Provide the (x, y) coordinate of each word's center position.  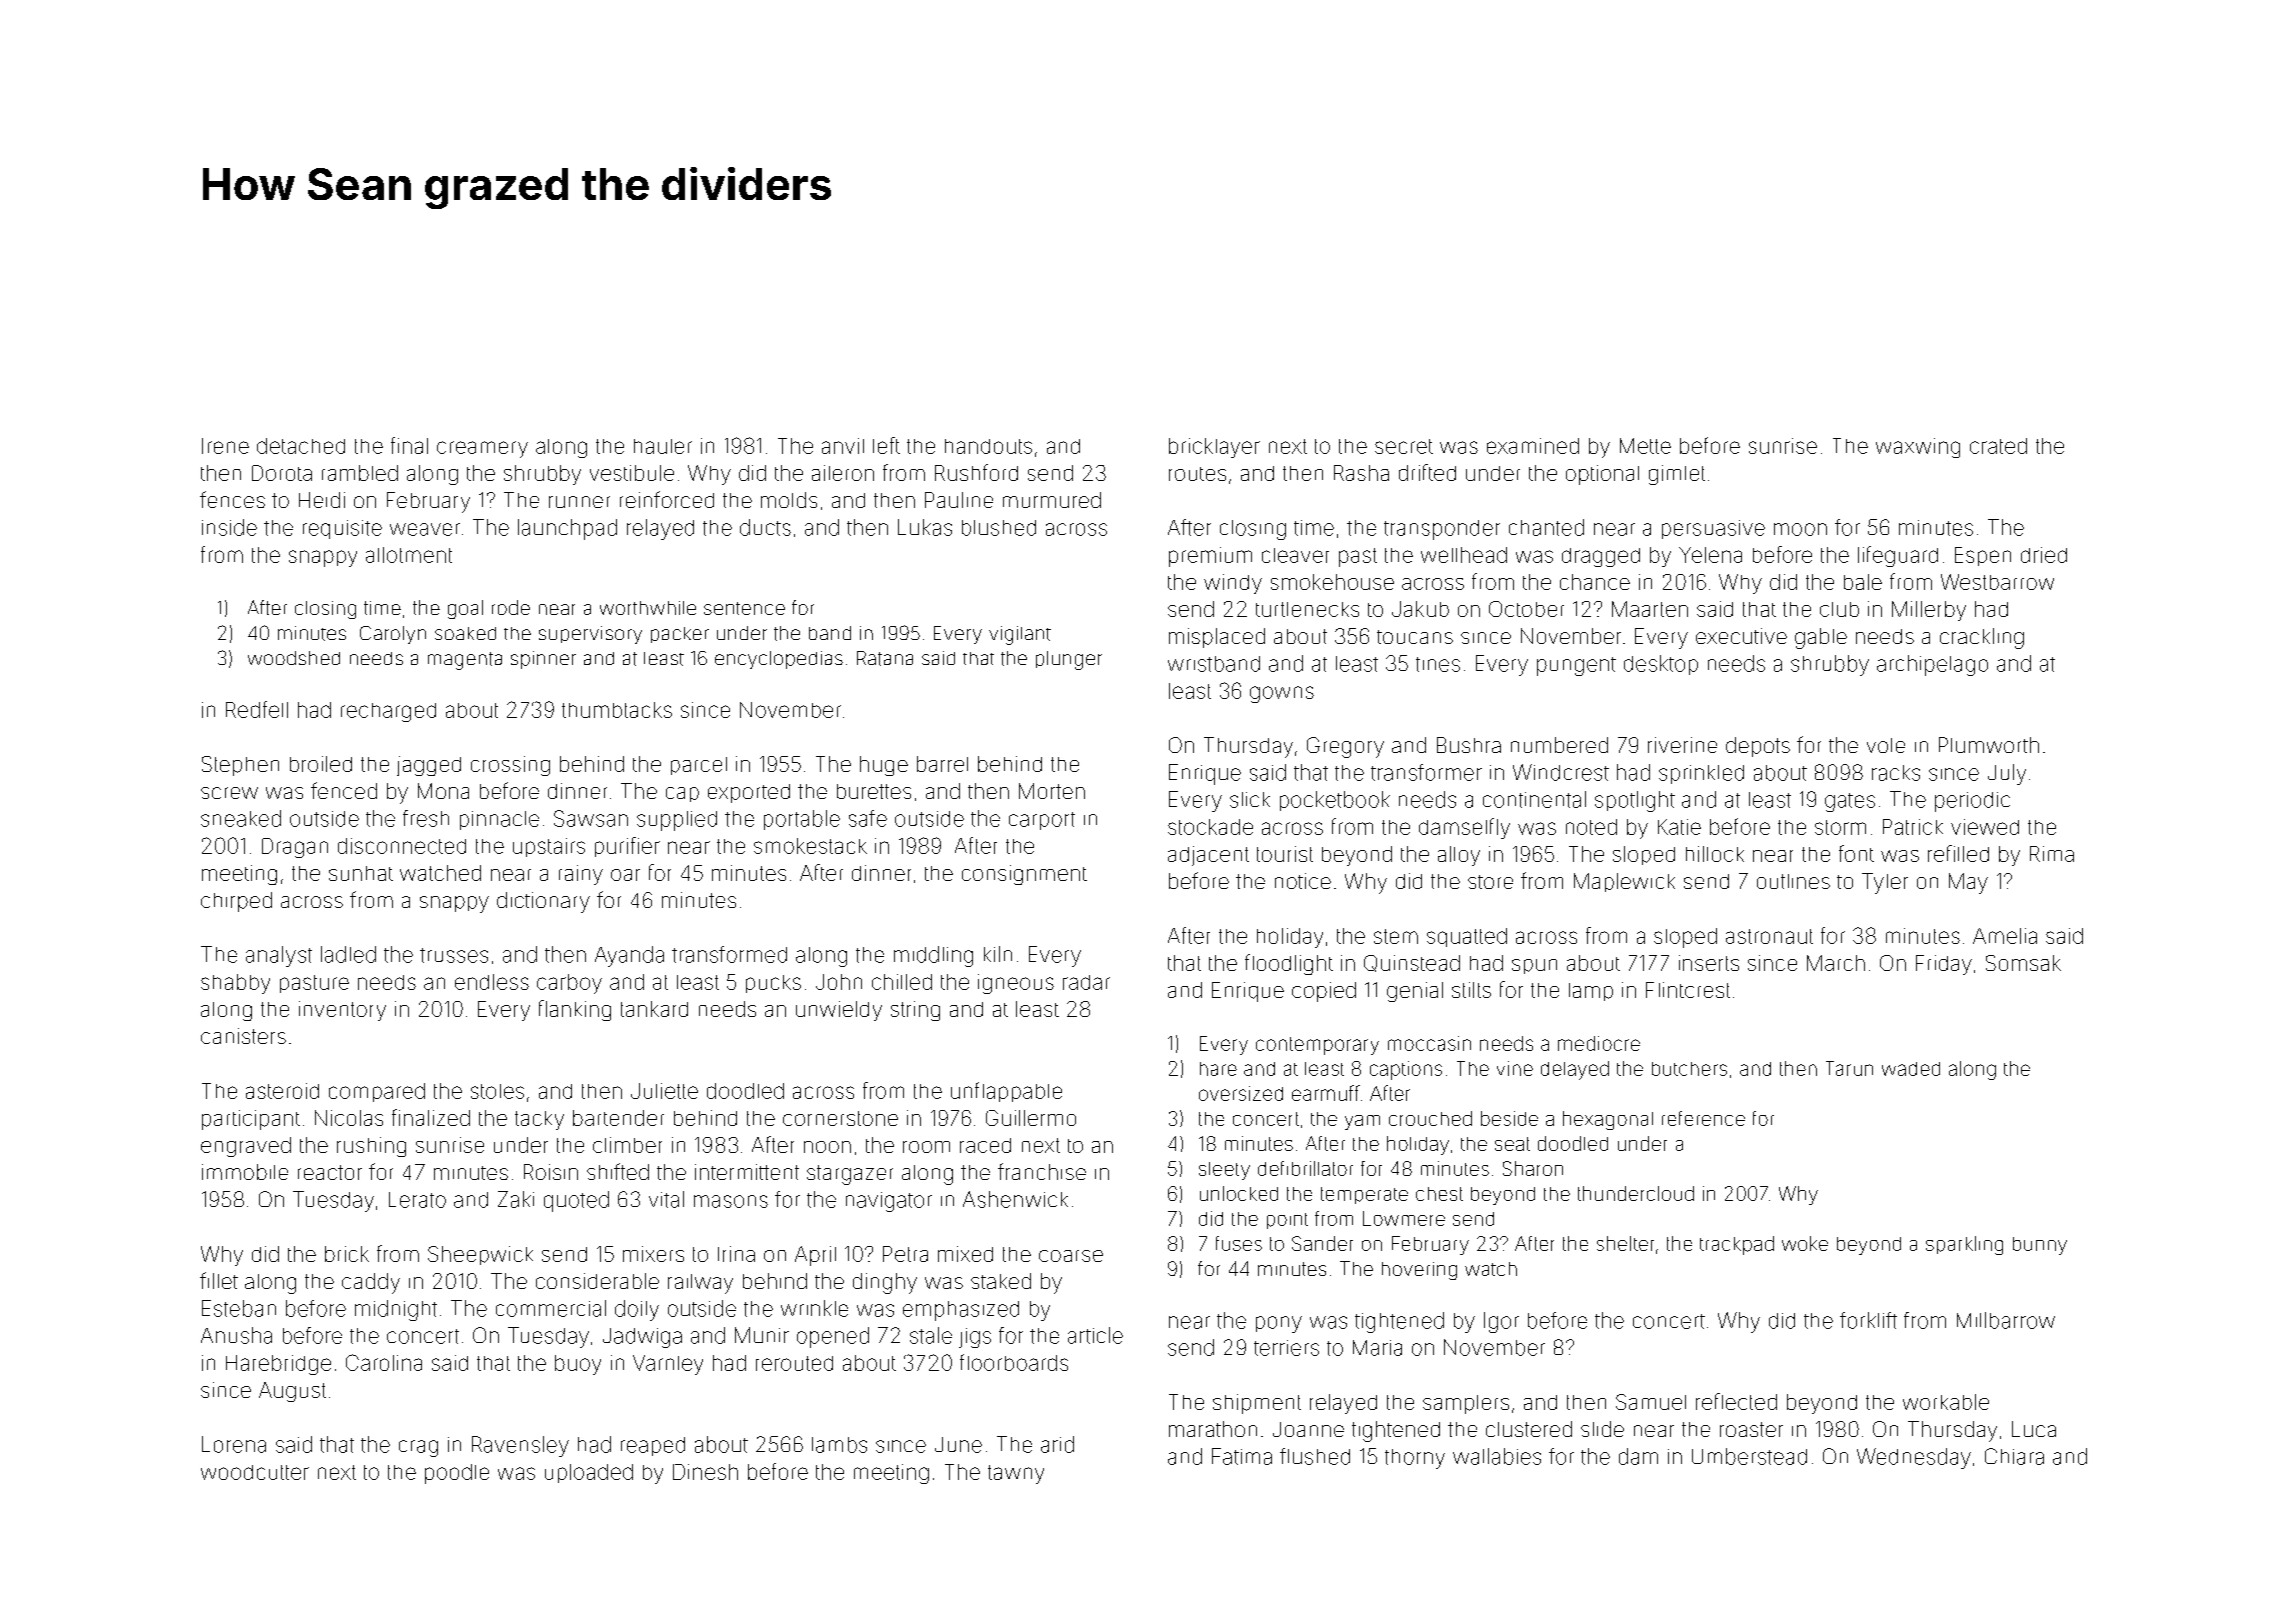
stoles (497, 1091)
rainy (581, 875)
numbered (1559, 745)
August (292, 1392)
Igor (1501, 1322)
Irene (225, 446)
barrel (942, 764)
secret (1404, 446)
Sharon (1533, 1168)
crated (1998, 446)
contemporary (1317, 1046)
